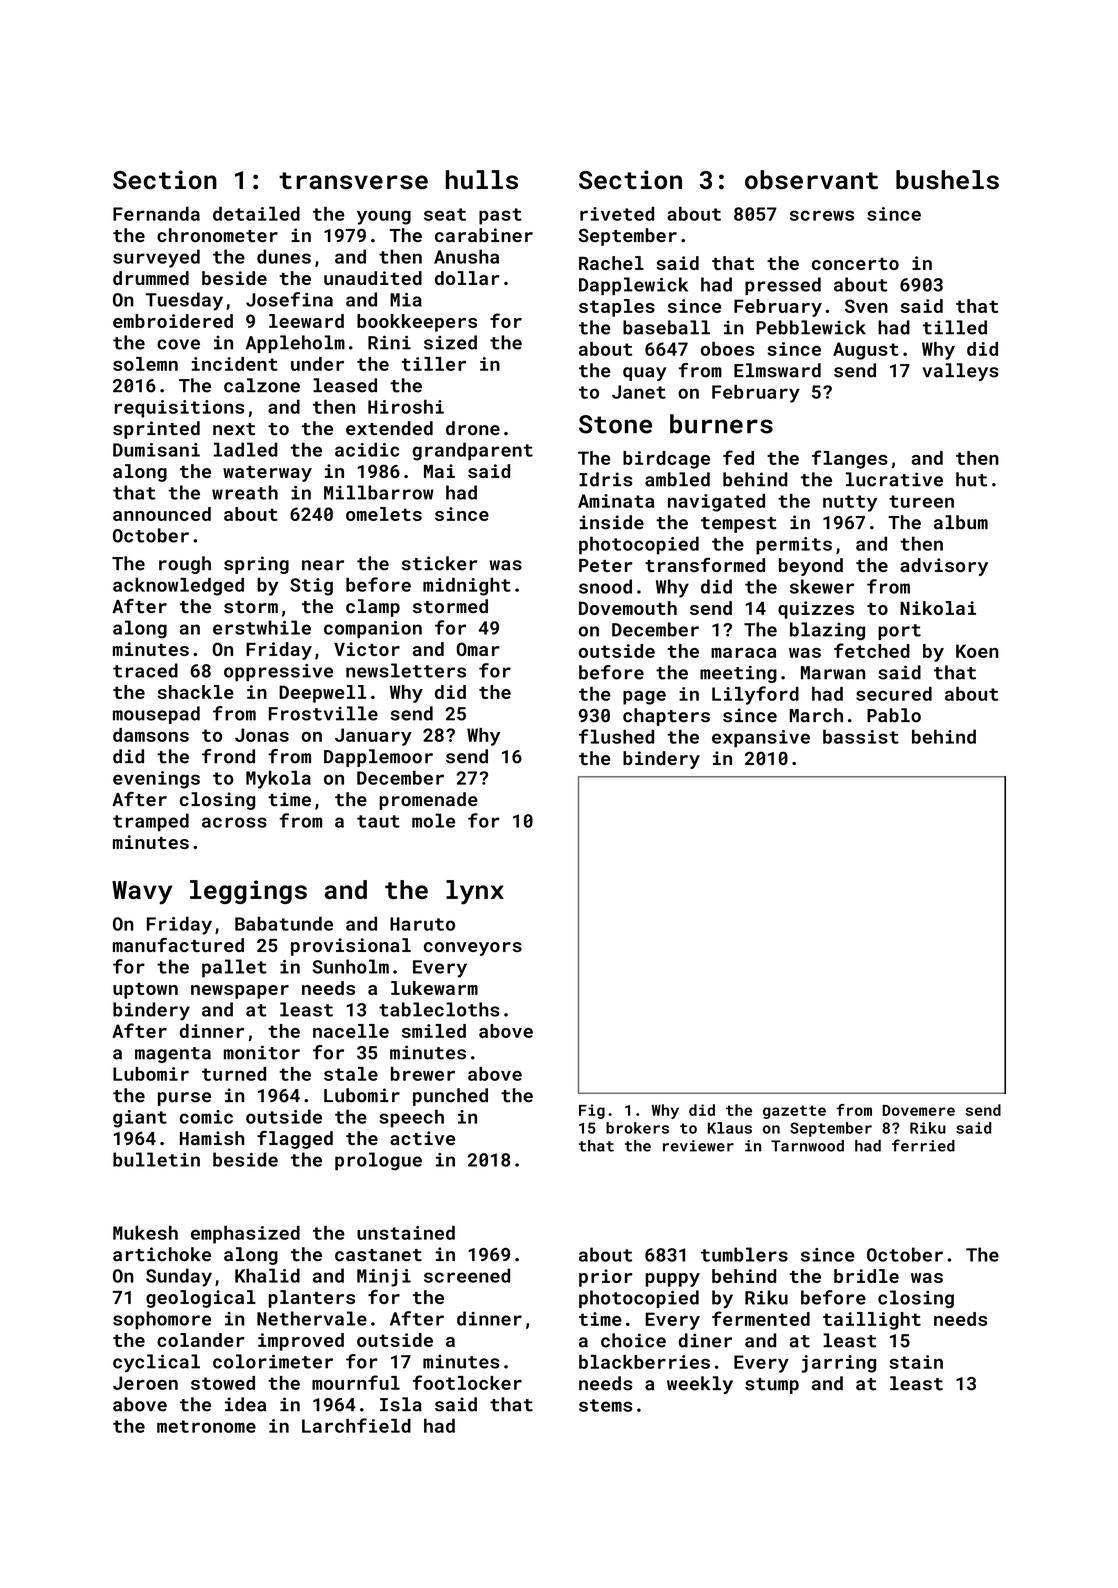 This page has width=1118, height=1588. I want to click on tramped, so click(151, 822).
